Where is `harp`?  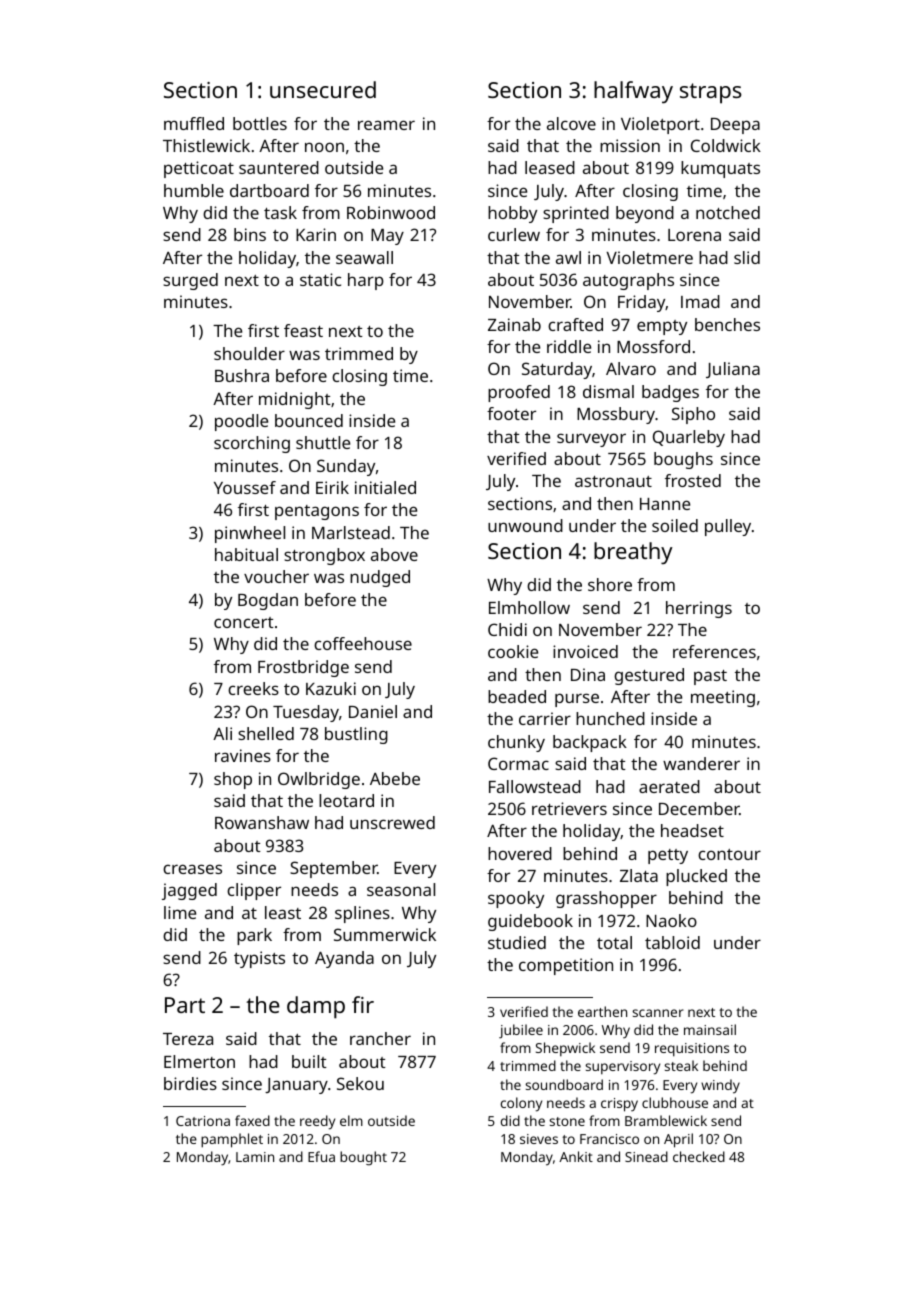
harp is located at coordinates (366, 281).
